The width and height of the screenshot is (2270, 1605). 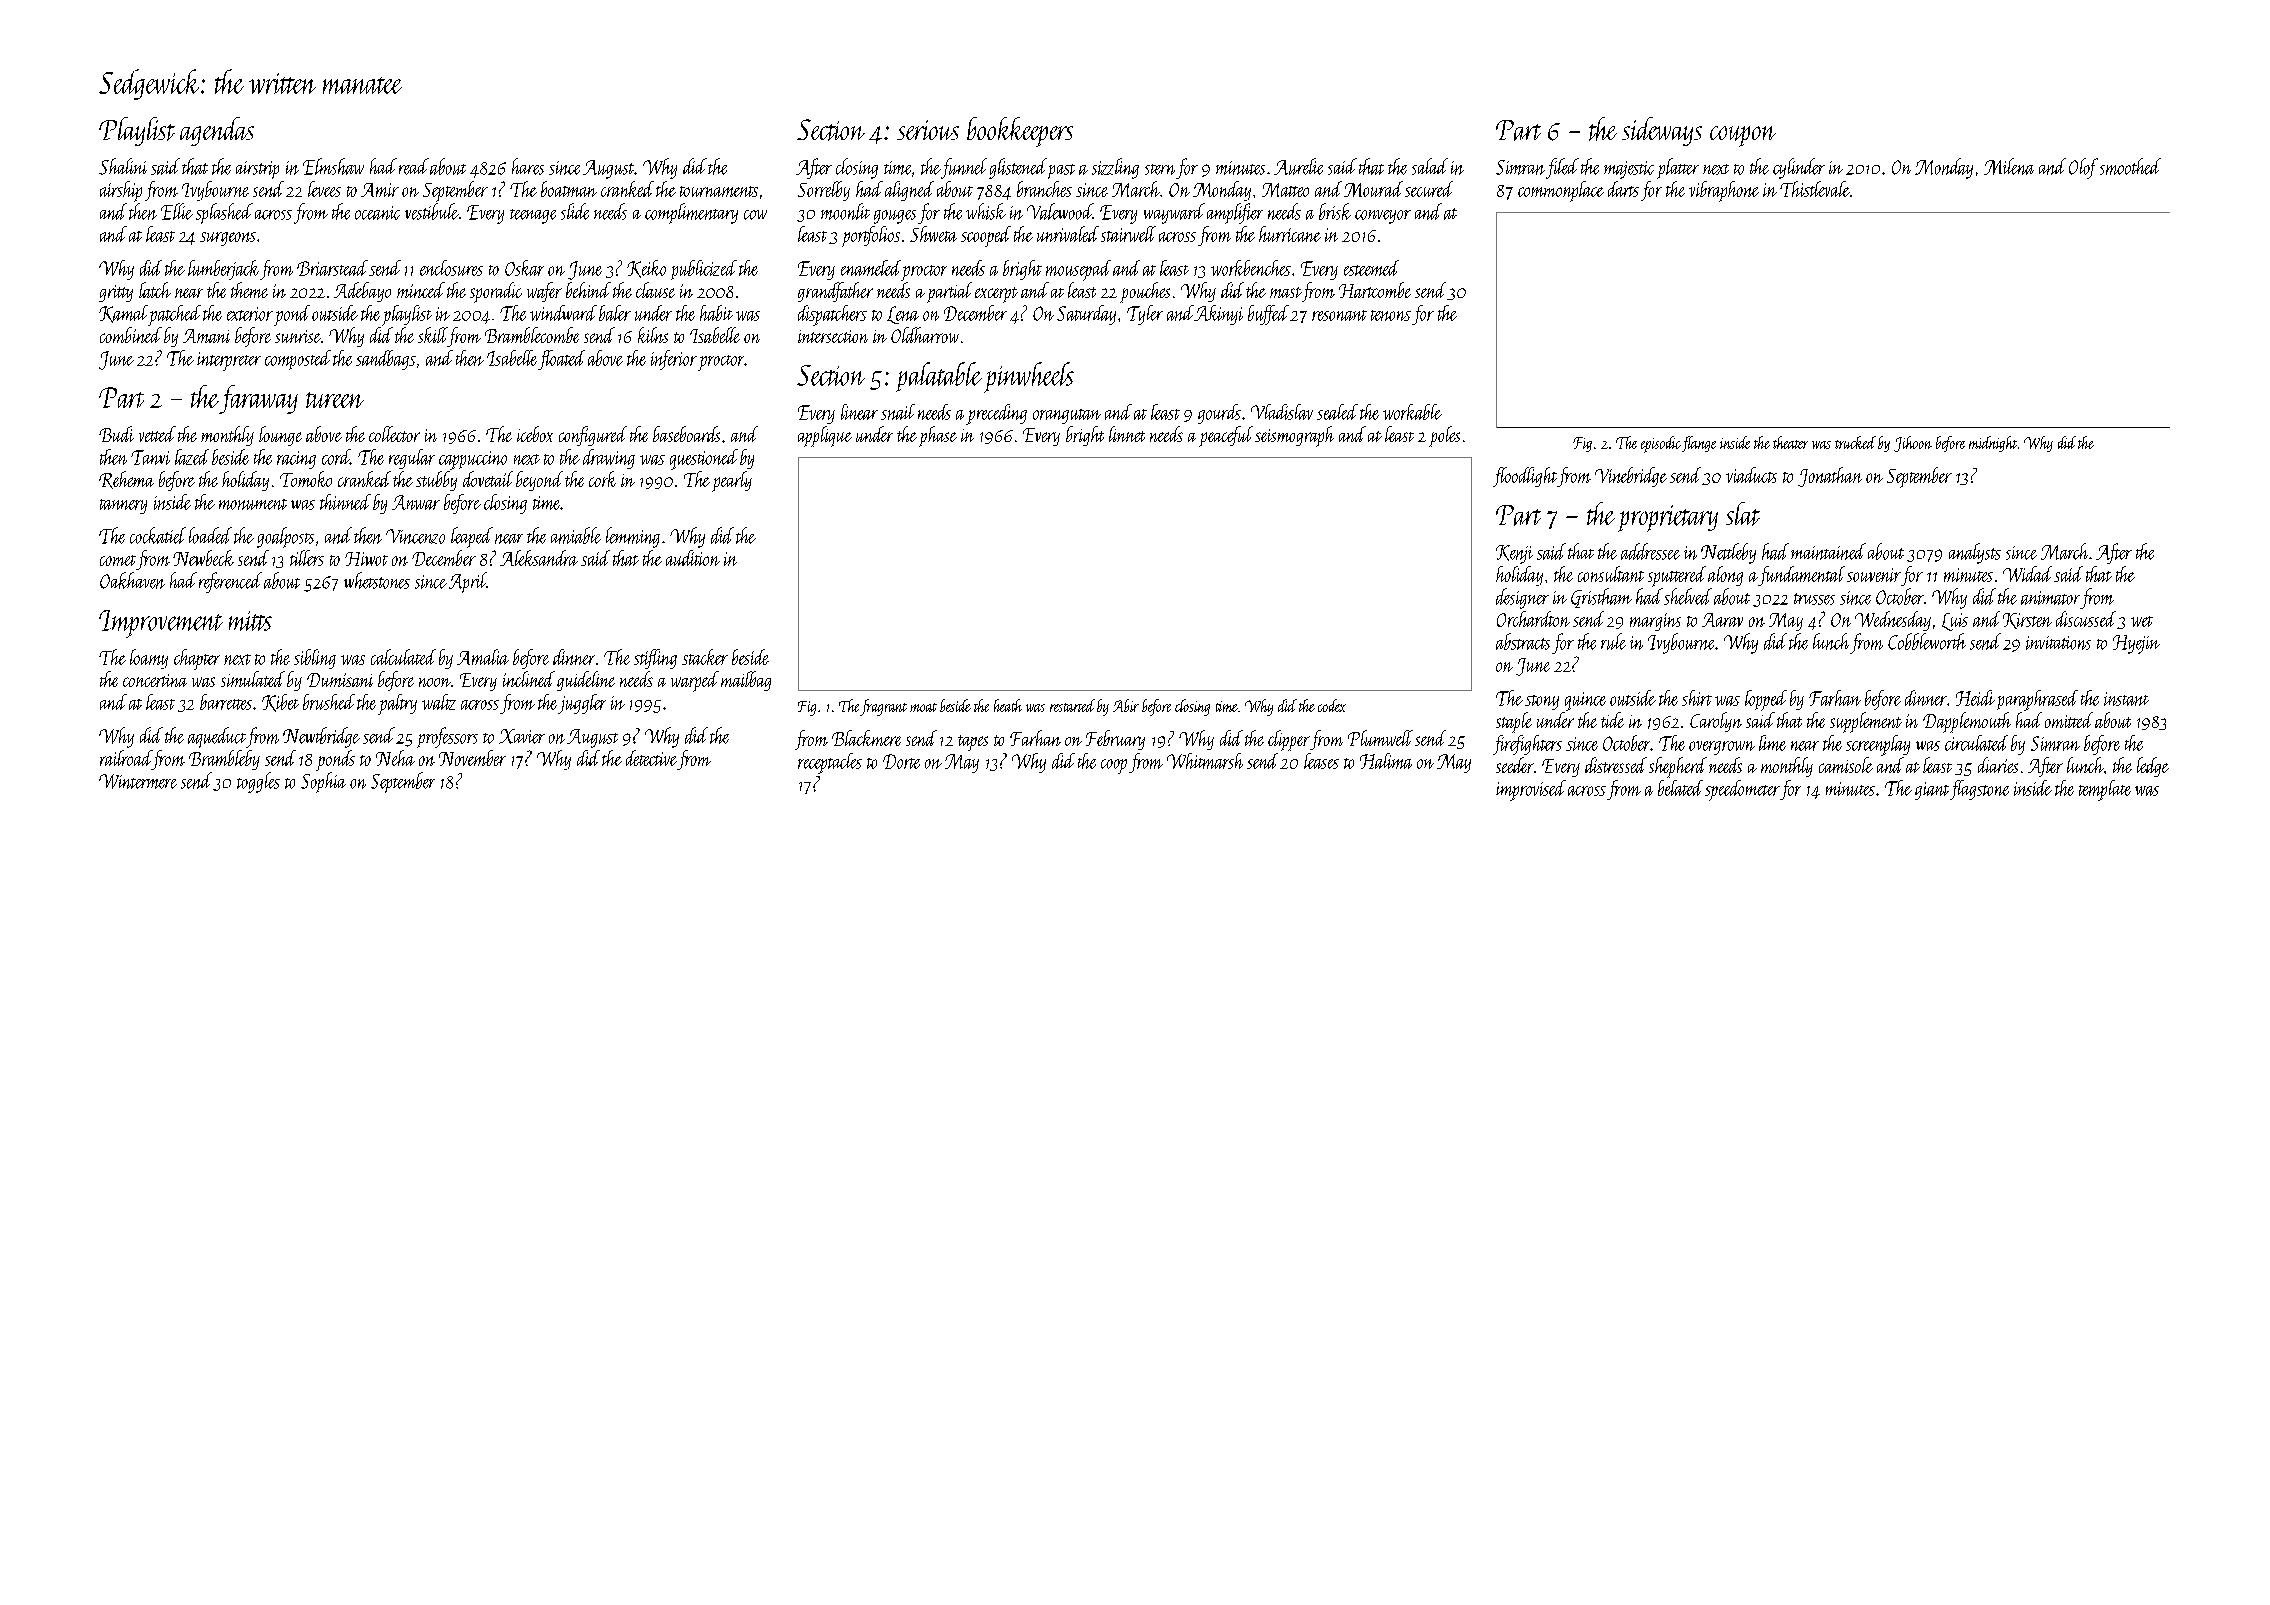 I want to click on Sophia, so click(x=323, y=782).
